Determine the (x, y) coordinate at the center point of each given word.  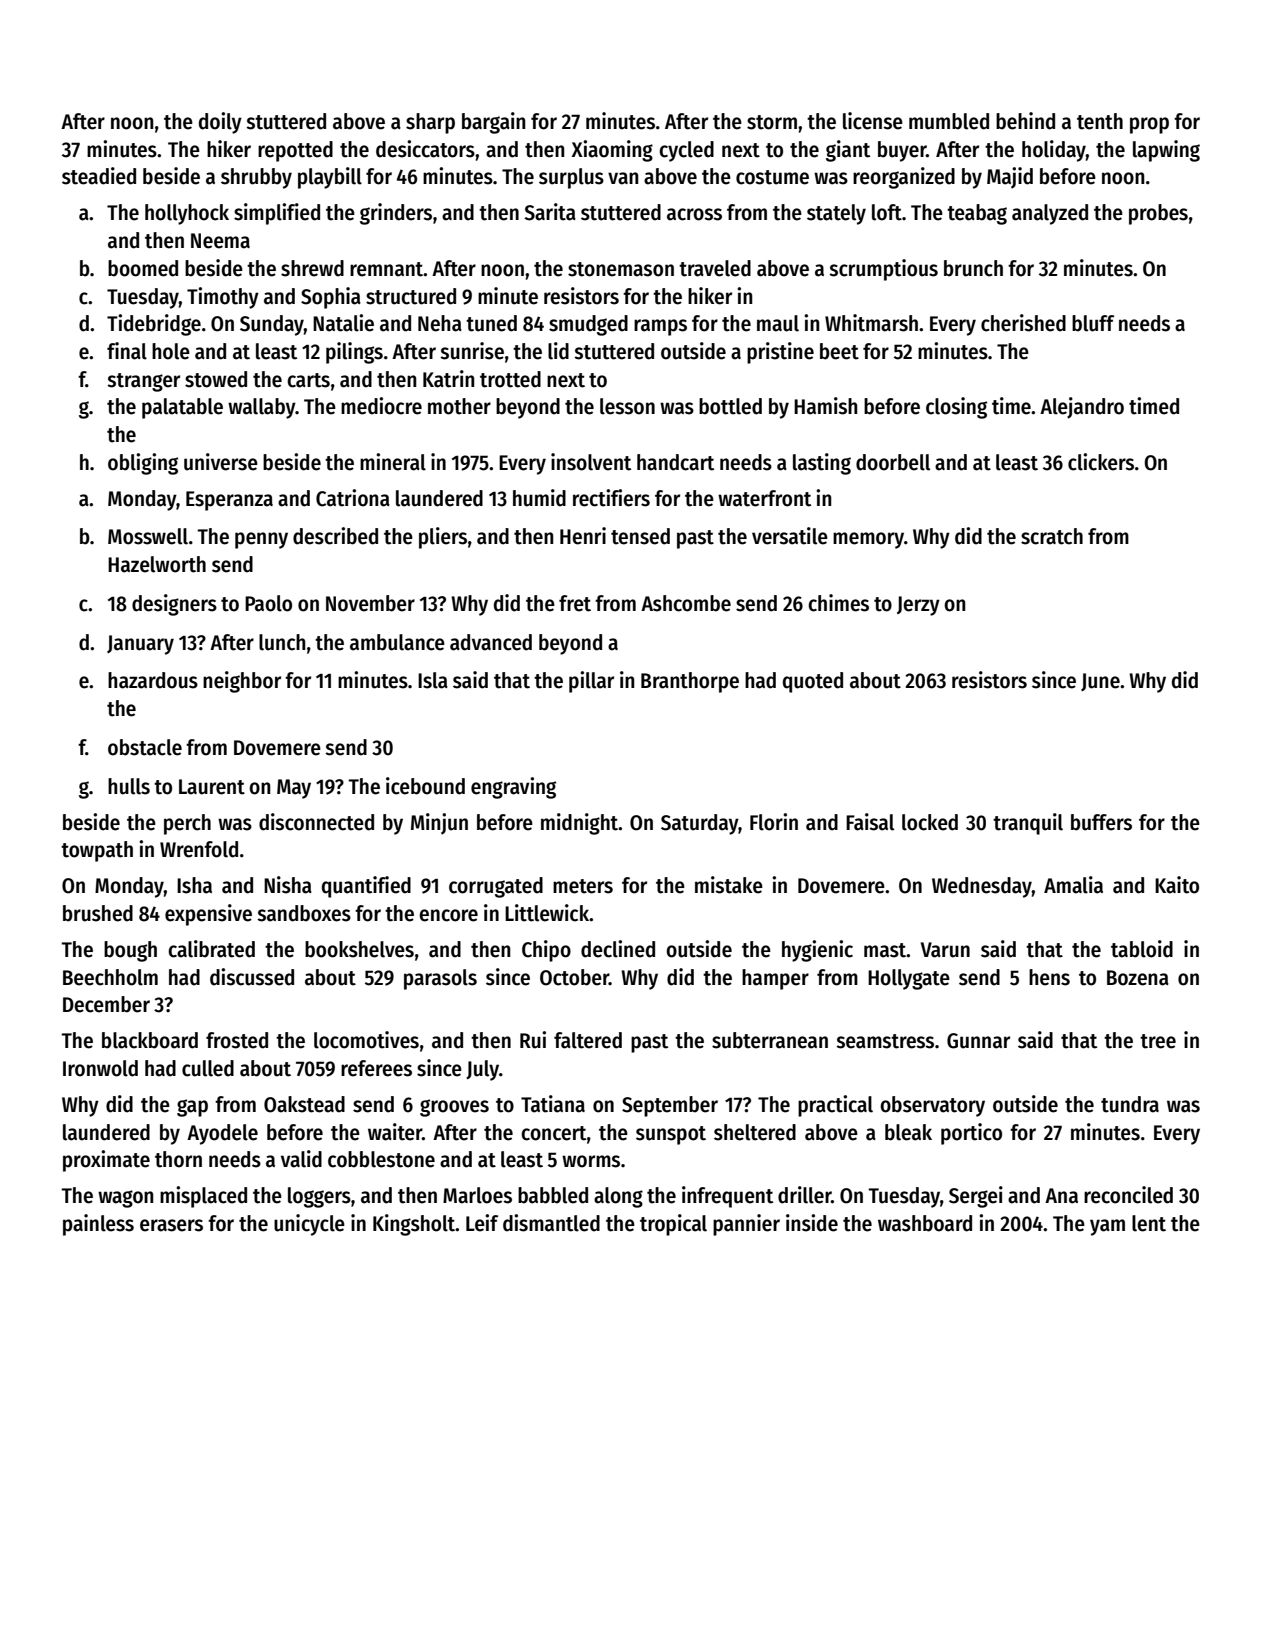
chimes (838, 603)
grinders (396, 214)
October (574, 977)
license (873, 121)
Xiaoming (612, 151)
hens (1049, 977)
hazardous (153, 680)
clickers (1101, 462)
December (106, 1004)
